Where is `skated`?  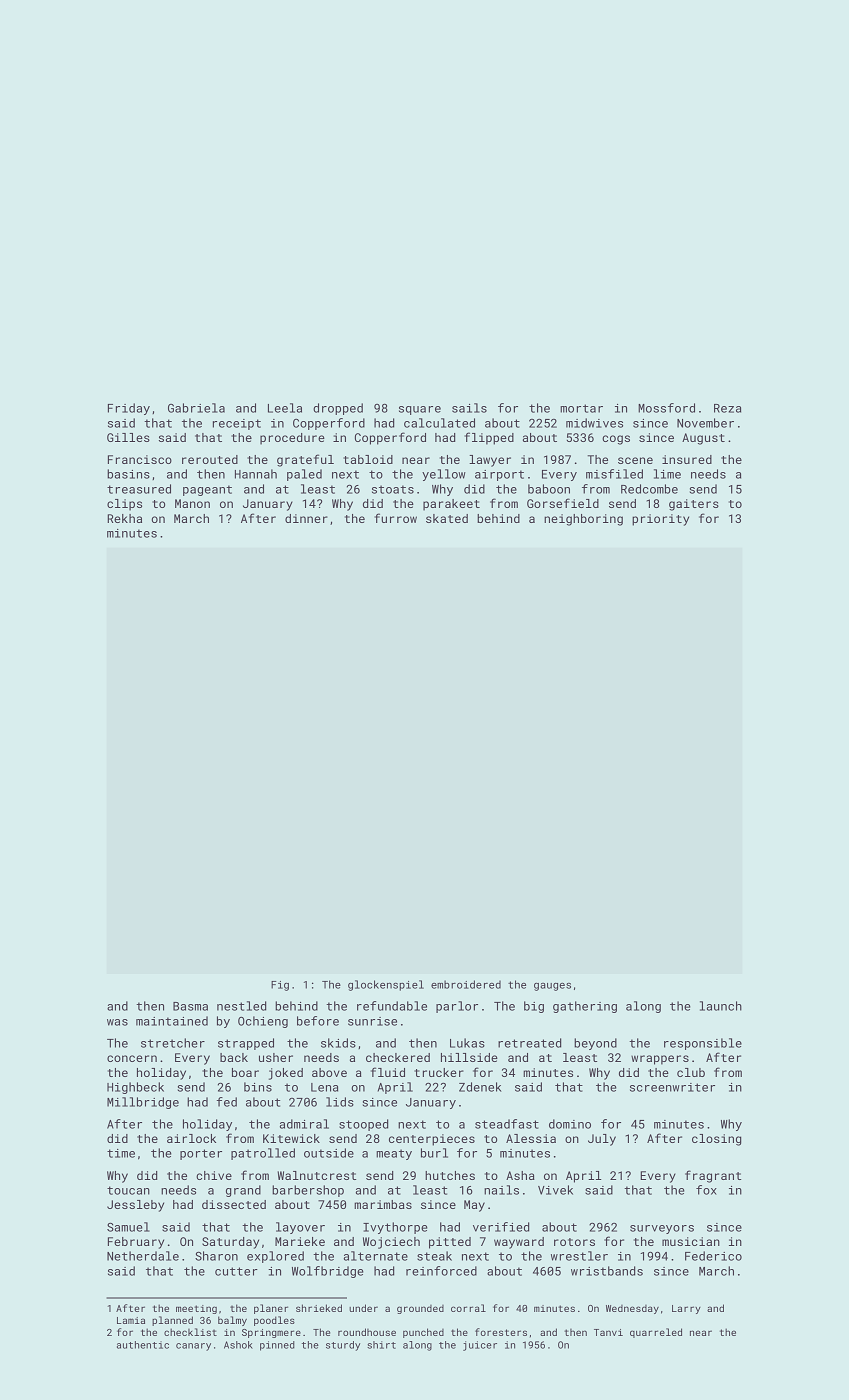
skated is located at coordinates (447, 518).
